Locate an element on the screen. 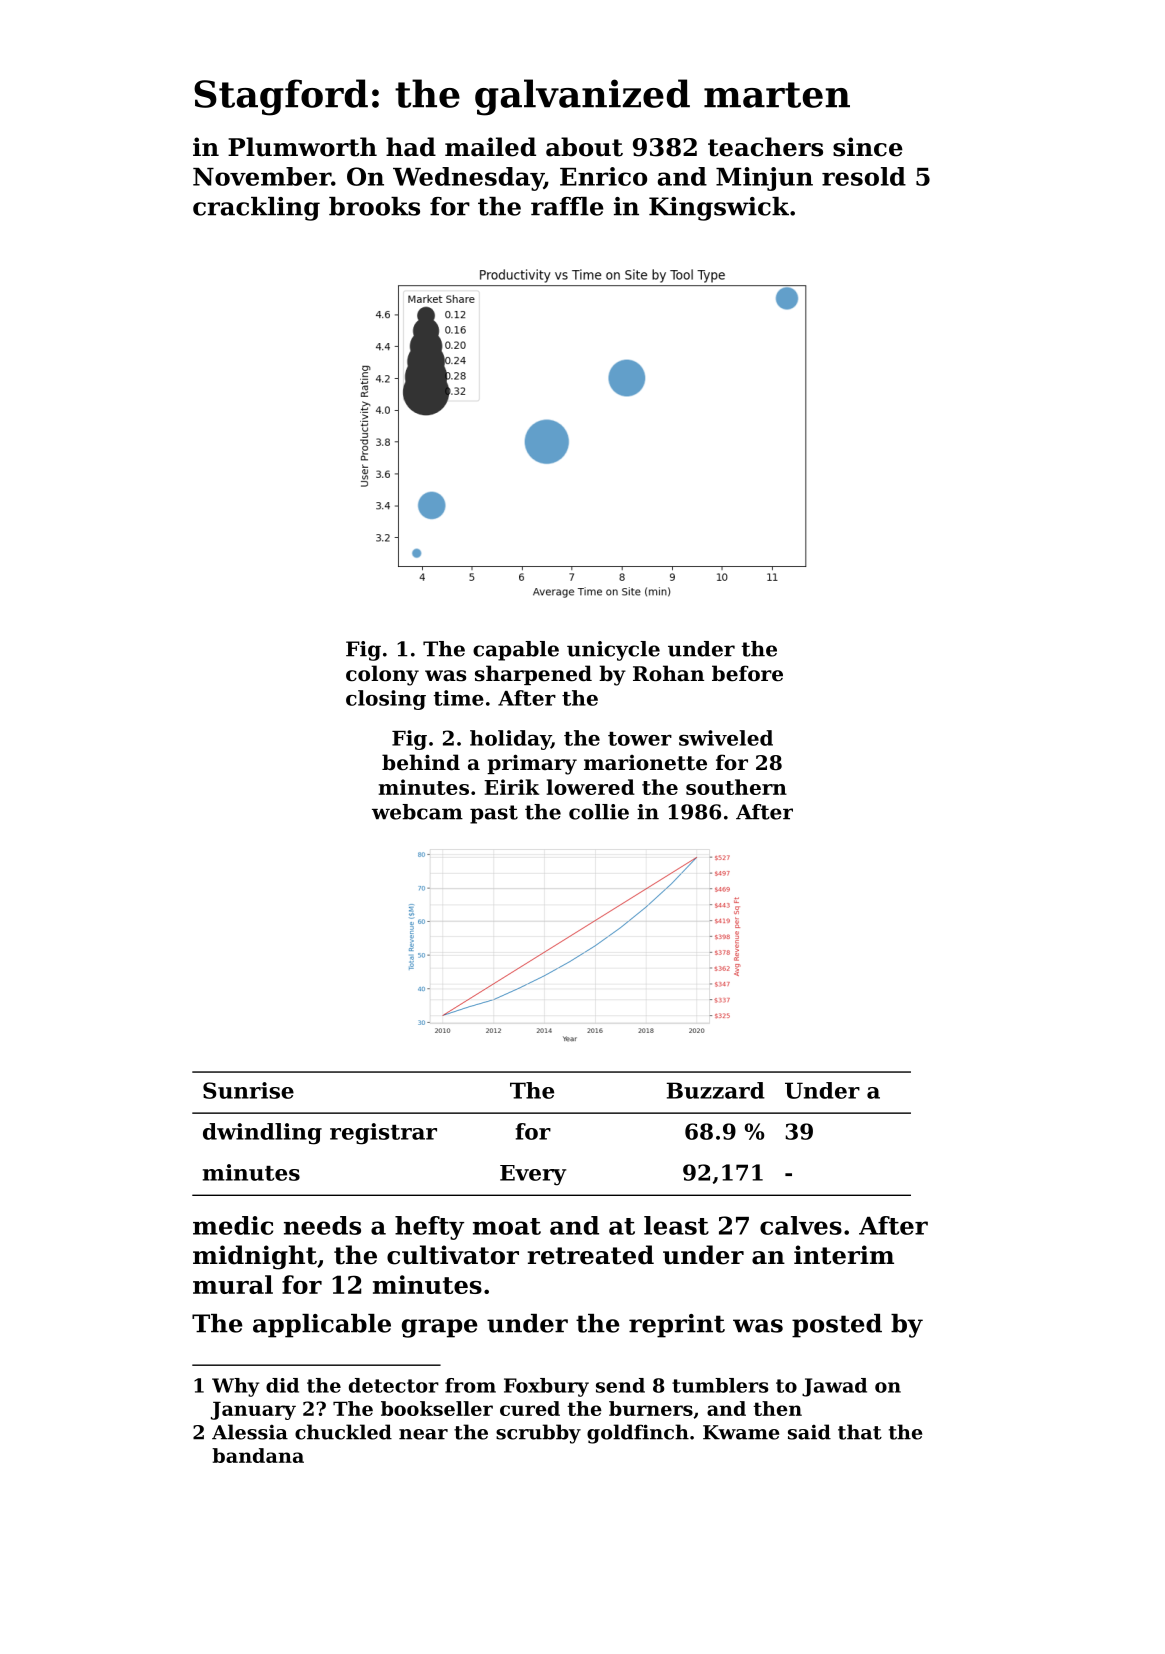 The width and height of the screenshot is (1165, 1654). detector is located at coordinates (394, 1385).
